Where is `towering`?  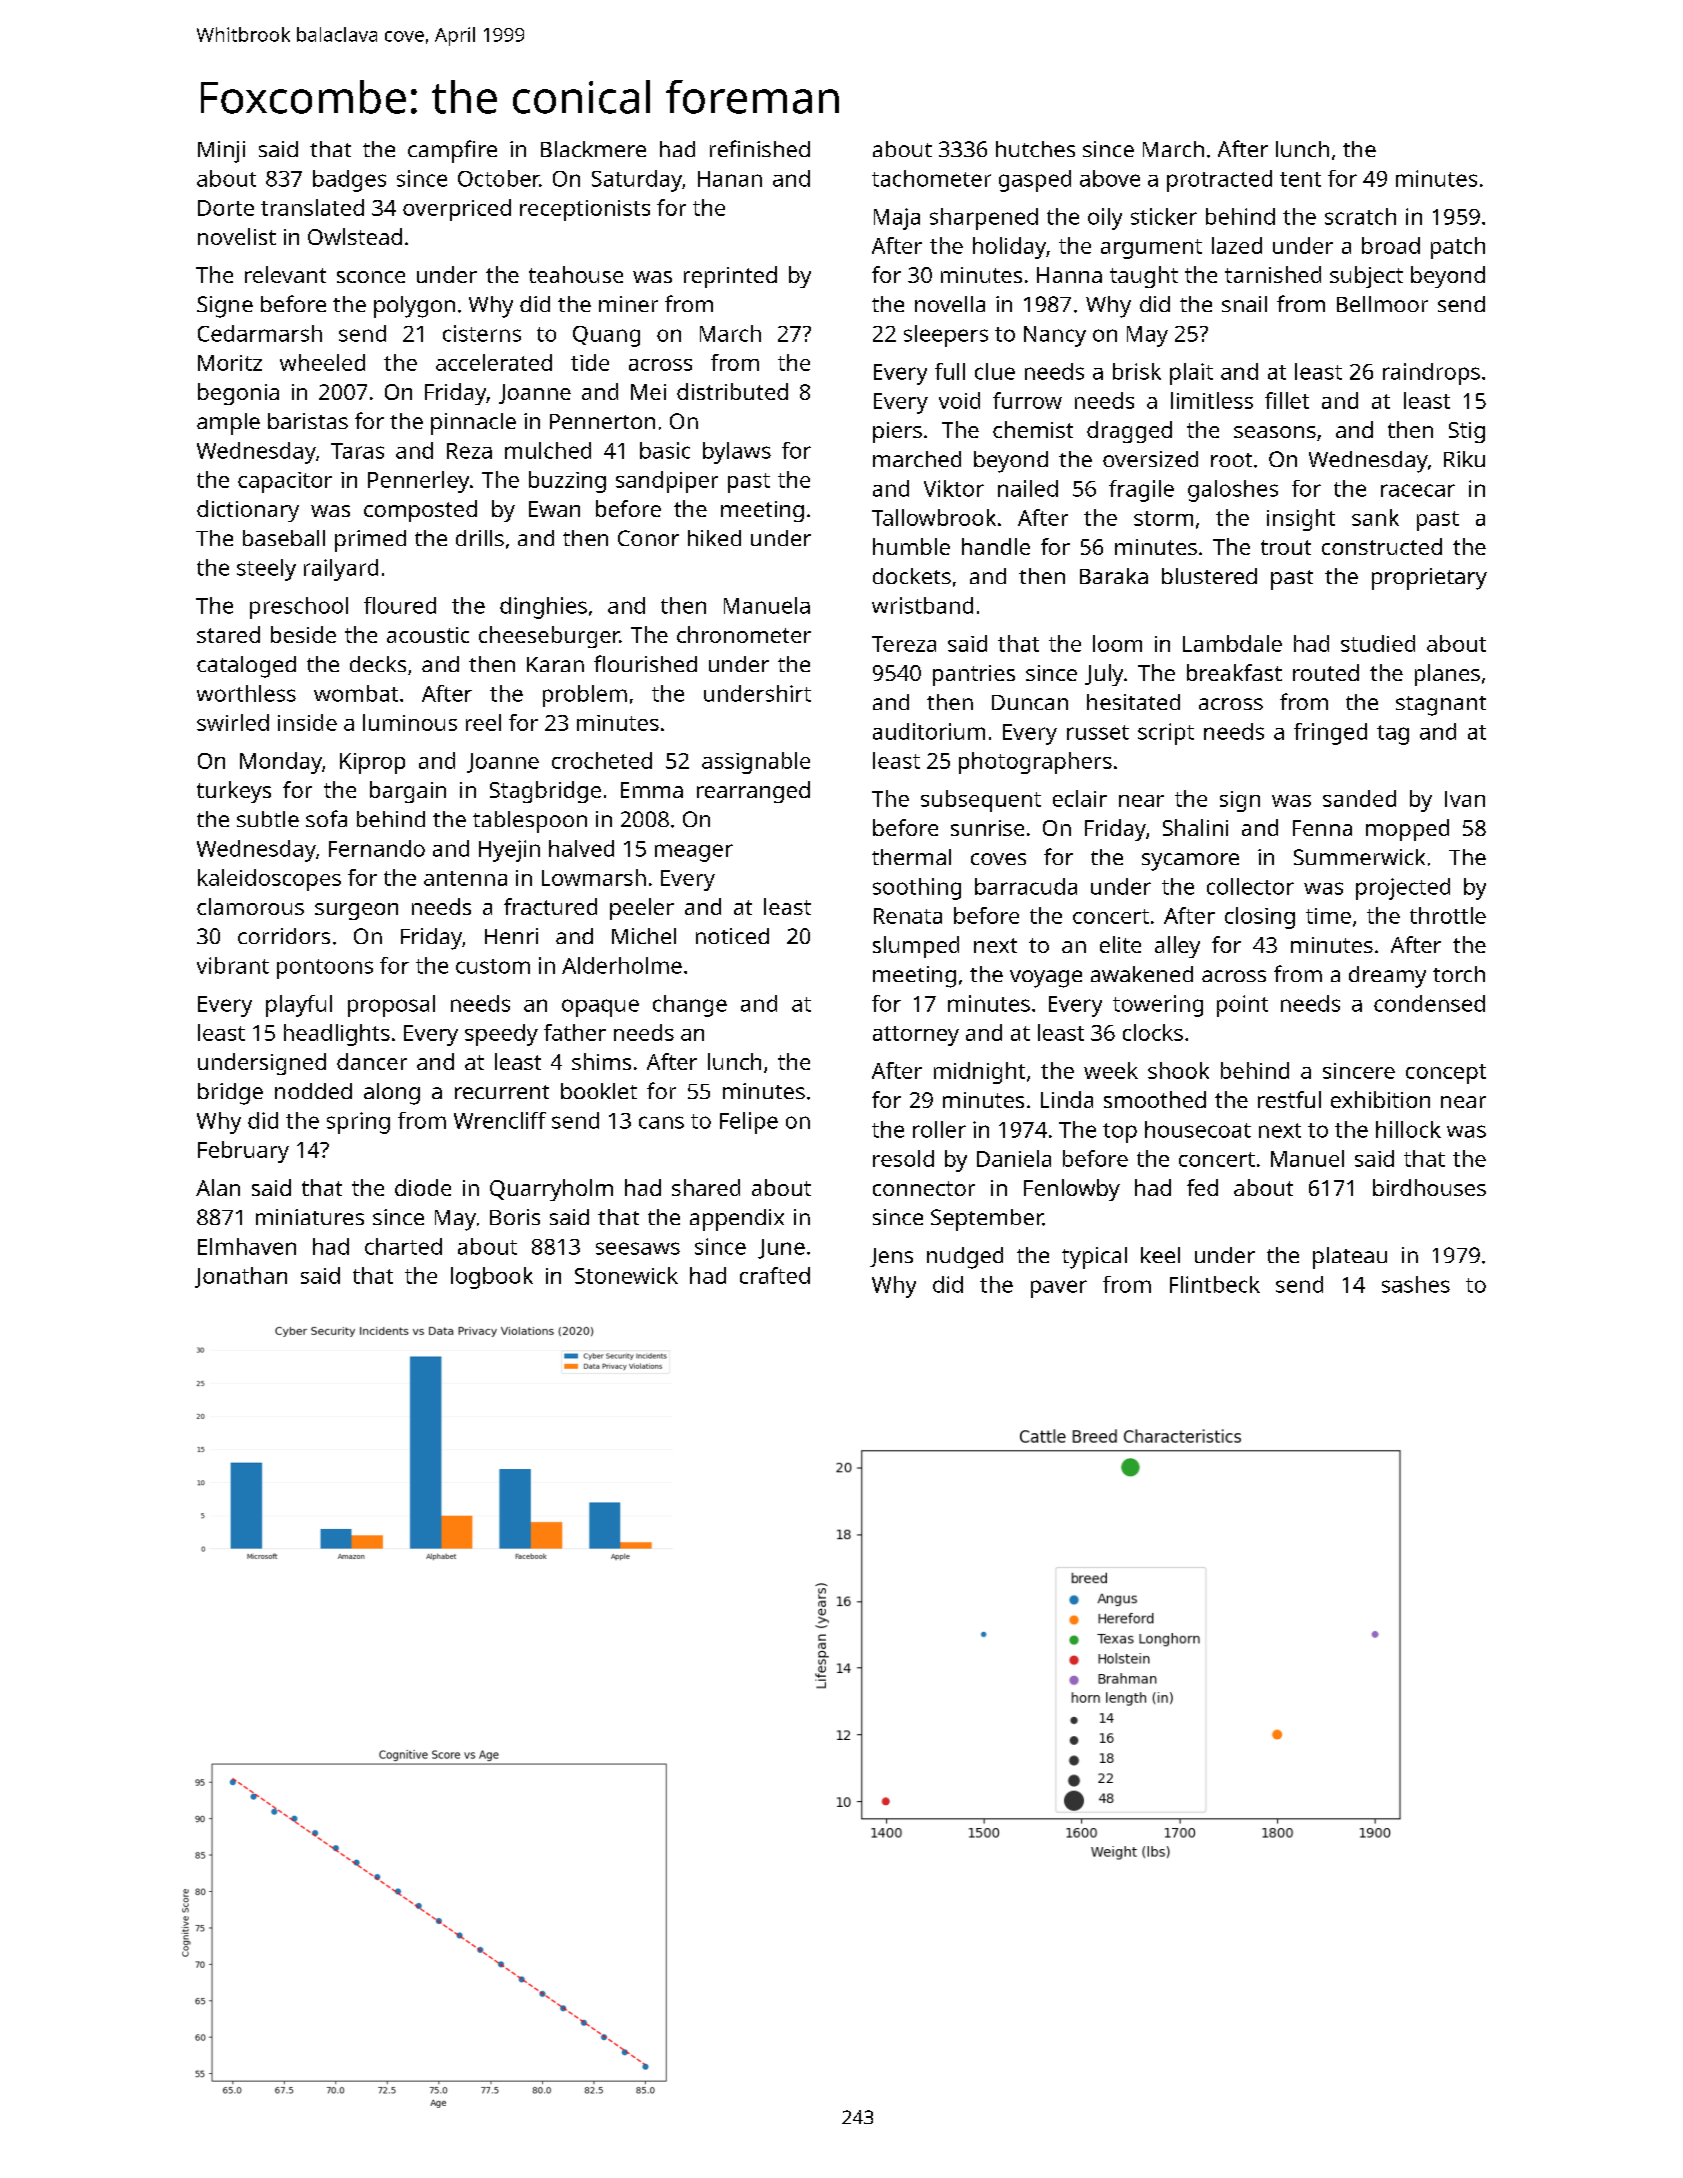
towering is located at coordinates (1158, 1006).
